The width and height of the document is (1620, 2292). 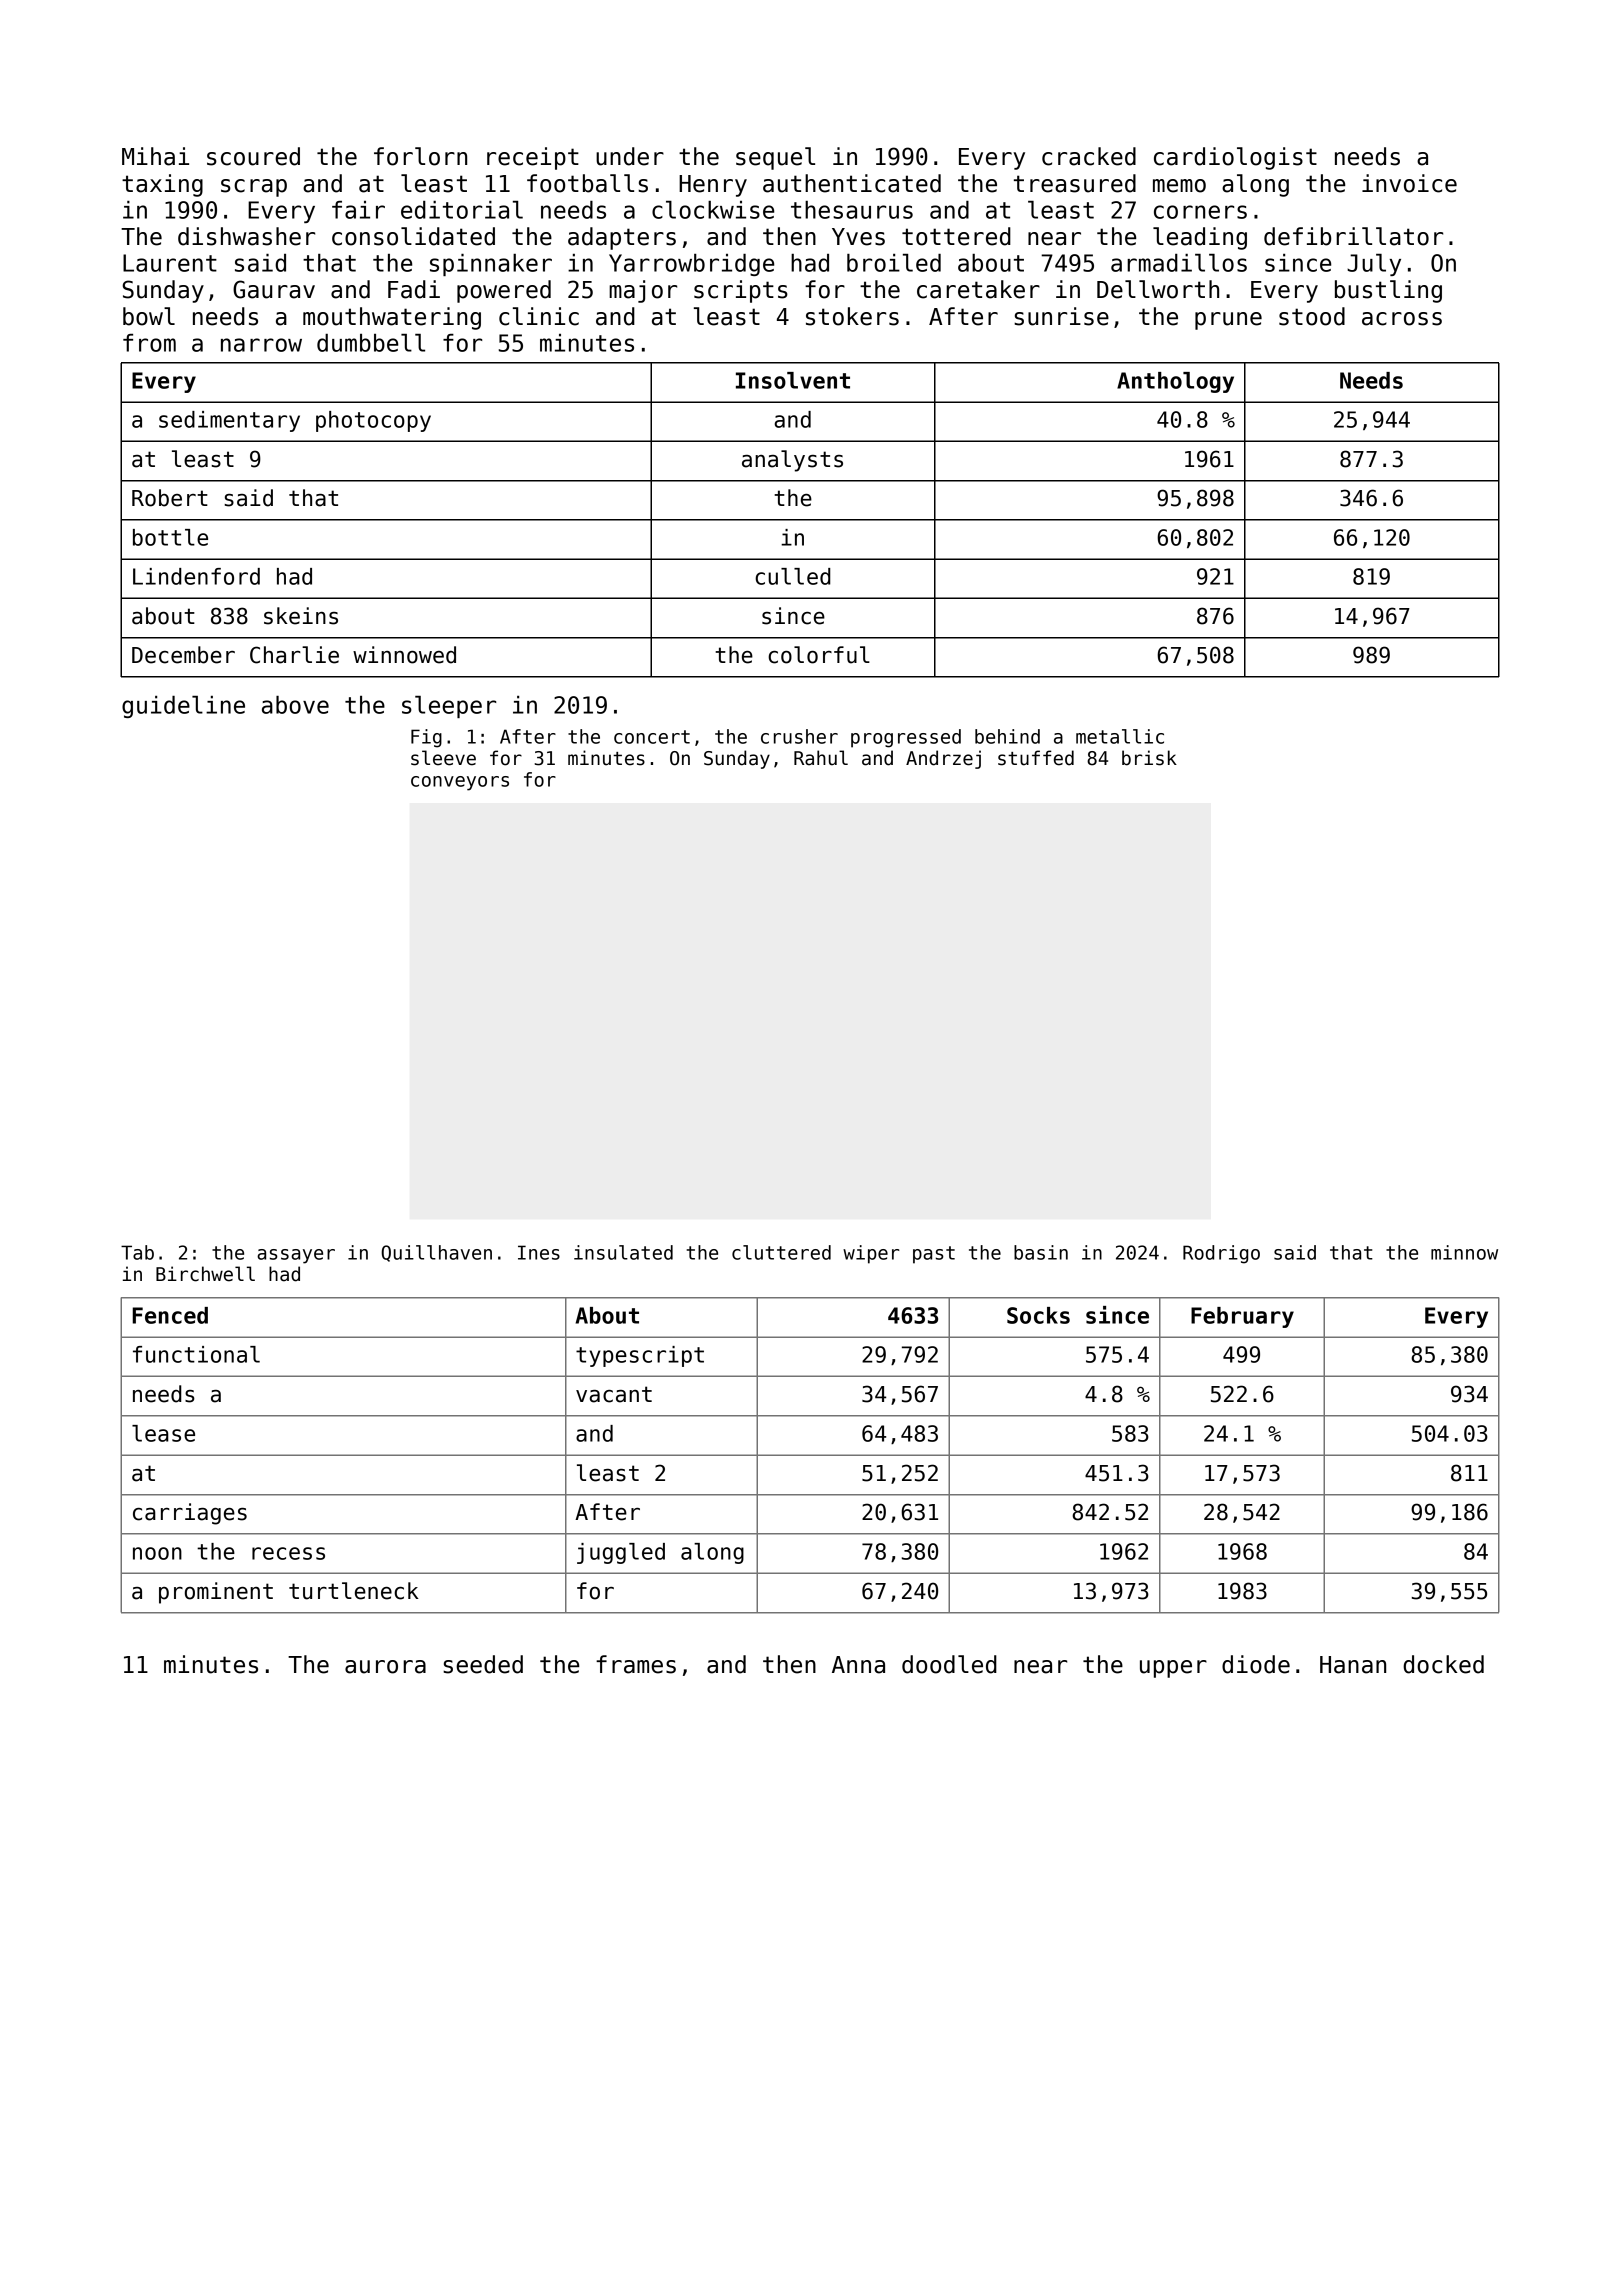 What do you see at coordinates (253, 156) in the document?
I see `scoured` at bounding box center [253, 156].
